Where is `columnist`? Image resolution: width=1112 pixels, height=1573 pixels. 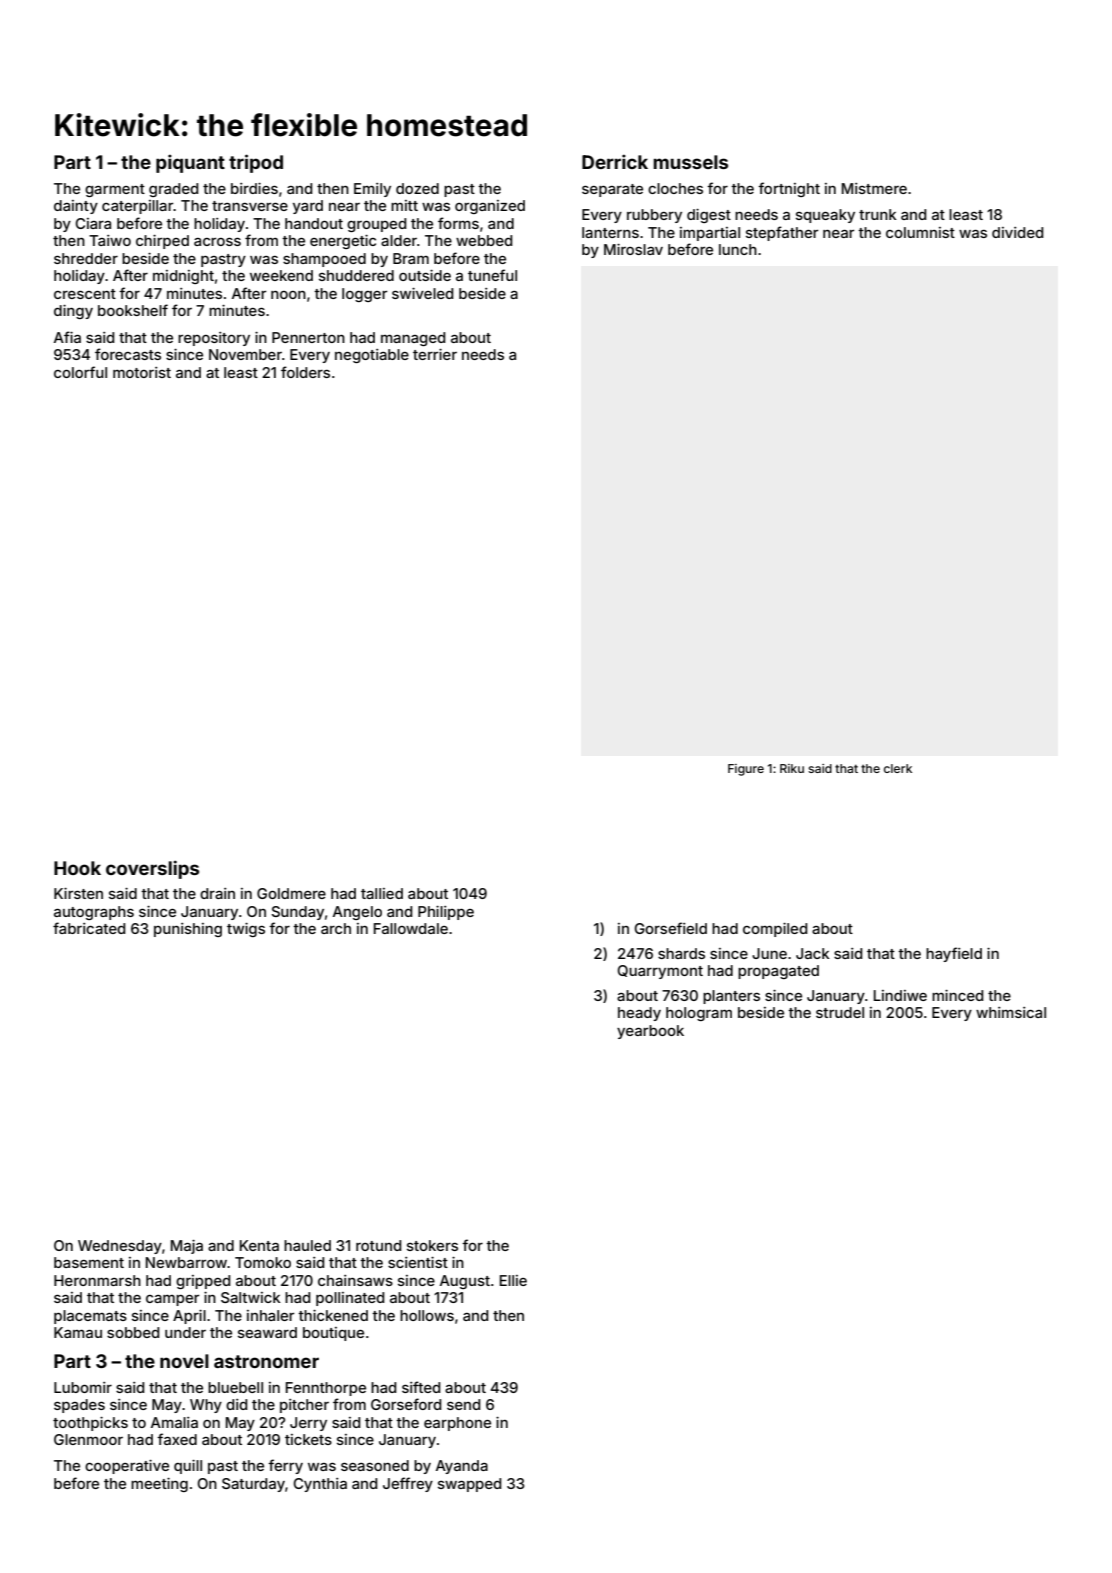
columnist is located at coordinates (920, 232).
